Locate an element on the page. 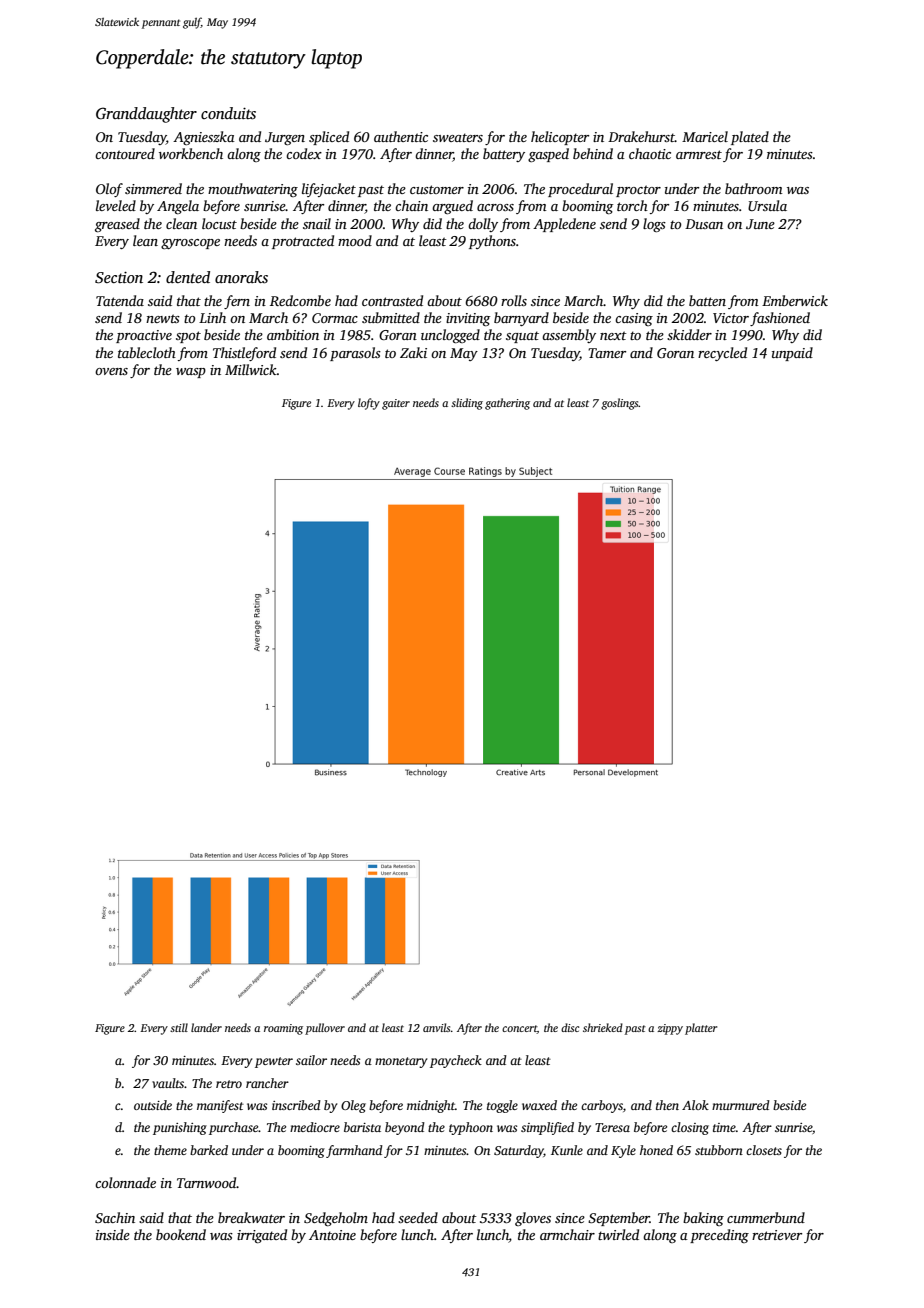 This page has height=1308, width=924. inside is located at coordinates (113, 1234).
